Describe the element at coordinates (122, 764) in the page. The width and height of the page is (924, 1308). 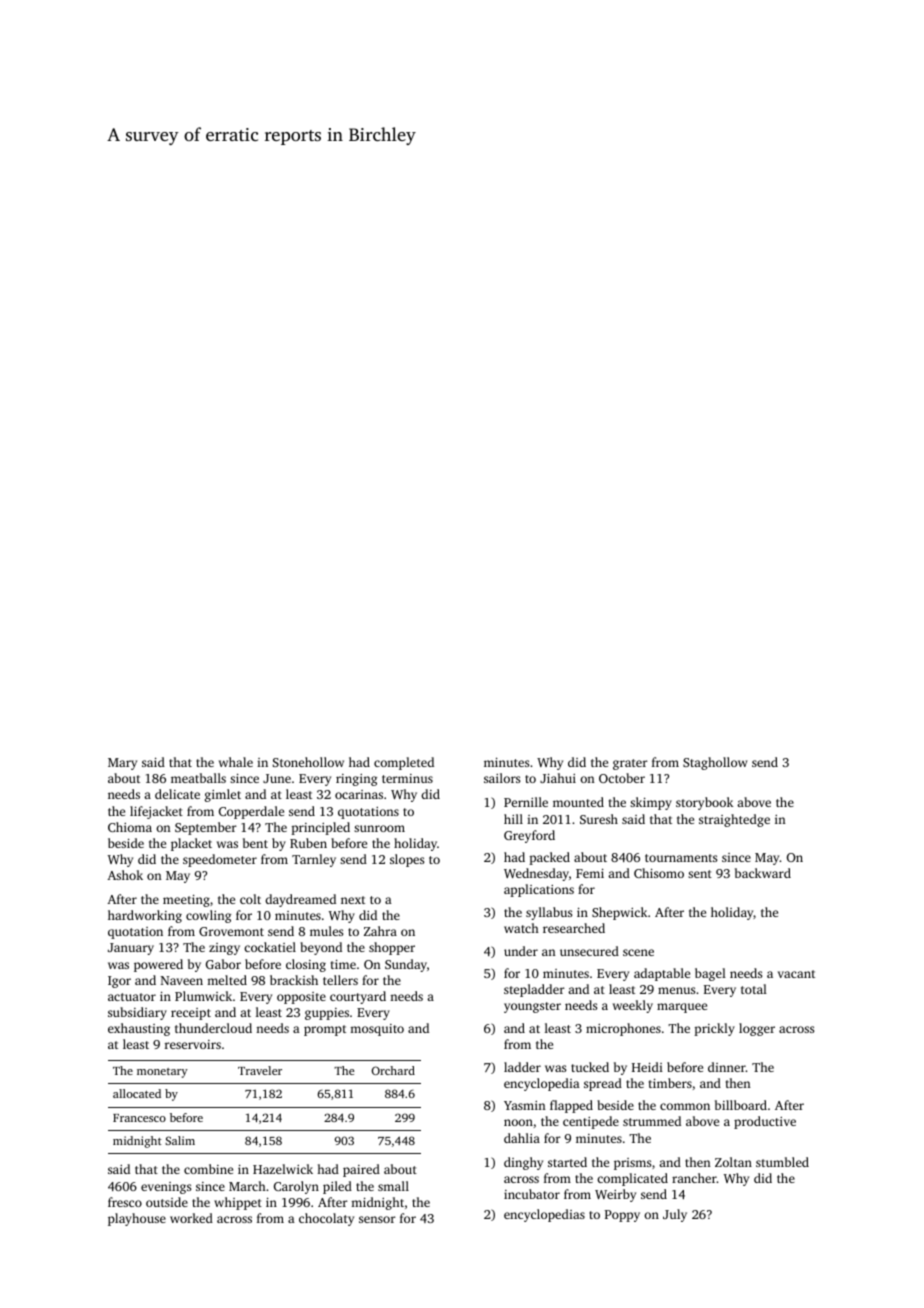
I see `Mary` at that location.
